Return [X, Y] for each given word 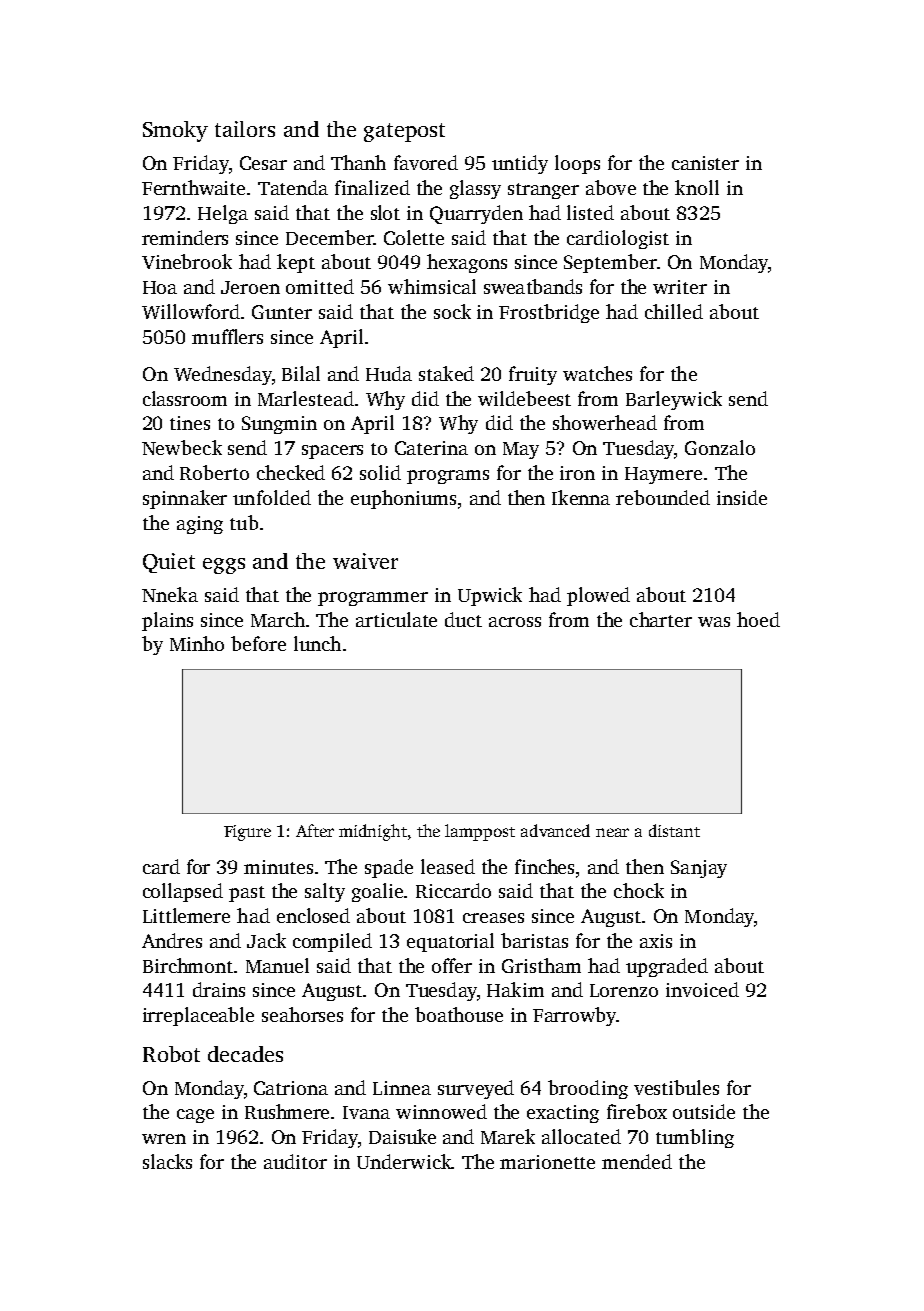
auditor [295, 1161]
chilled [674, 311]
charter [661, 619]
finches [544, 866]
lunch [317, 643]
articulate [396, 619]
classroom [185, 398]
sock [452, 311]
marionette [547, 1162]
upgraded [667, 967]
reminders [185, 237]
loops [577, 164]
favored [426, 162]
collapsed [183, 892]
